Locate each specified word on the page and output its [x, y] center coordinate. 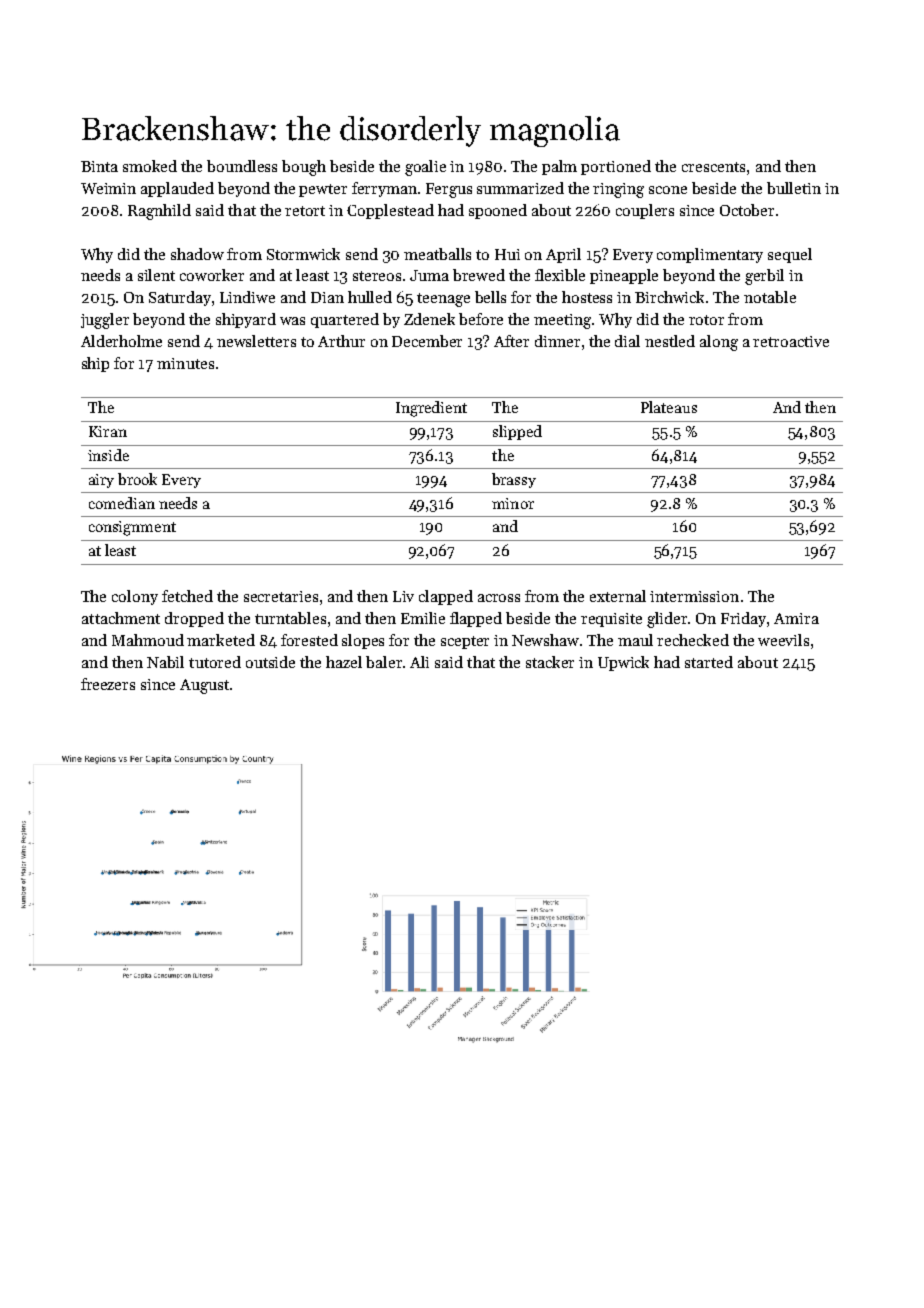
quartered [345, 320]
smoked [150, 166]
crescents [713, 167]
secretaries [281, 596]
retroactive [791, 341]
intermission [694, 596]
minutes [185, 363]
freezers [108, 684]
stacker [550, 662]
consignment [132, 528]
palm [559, 167]
